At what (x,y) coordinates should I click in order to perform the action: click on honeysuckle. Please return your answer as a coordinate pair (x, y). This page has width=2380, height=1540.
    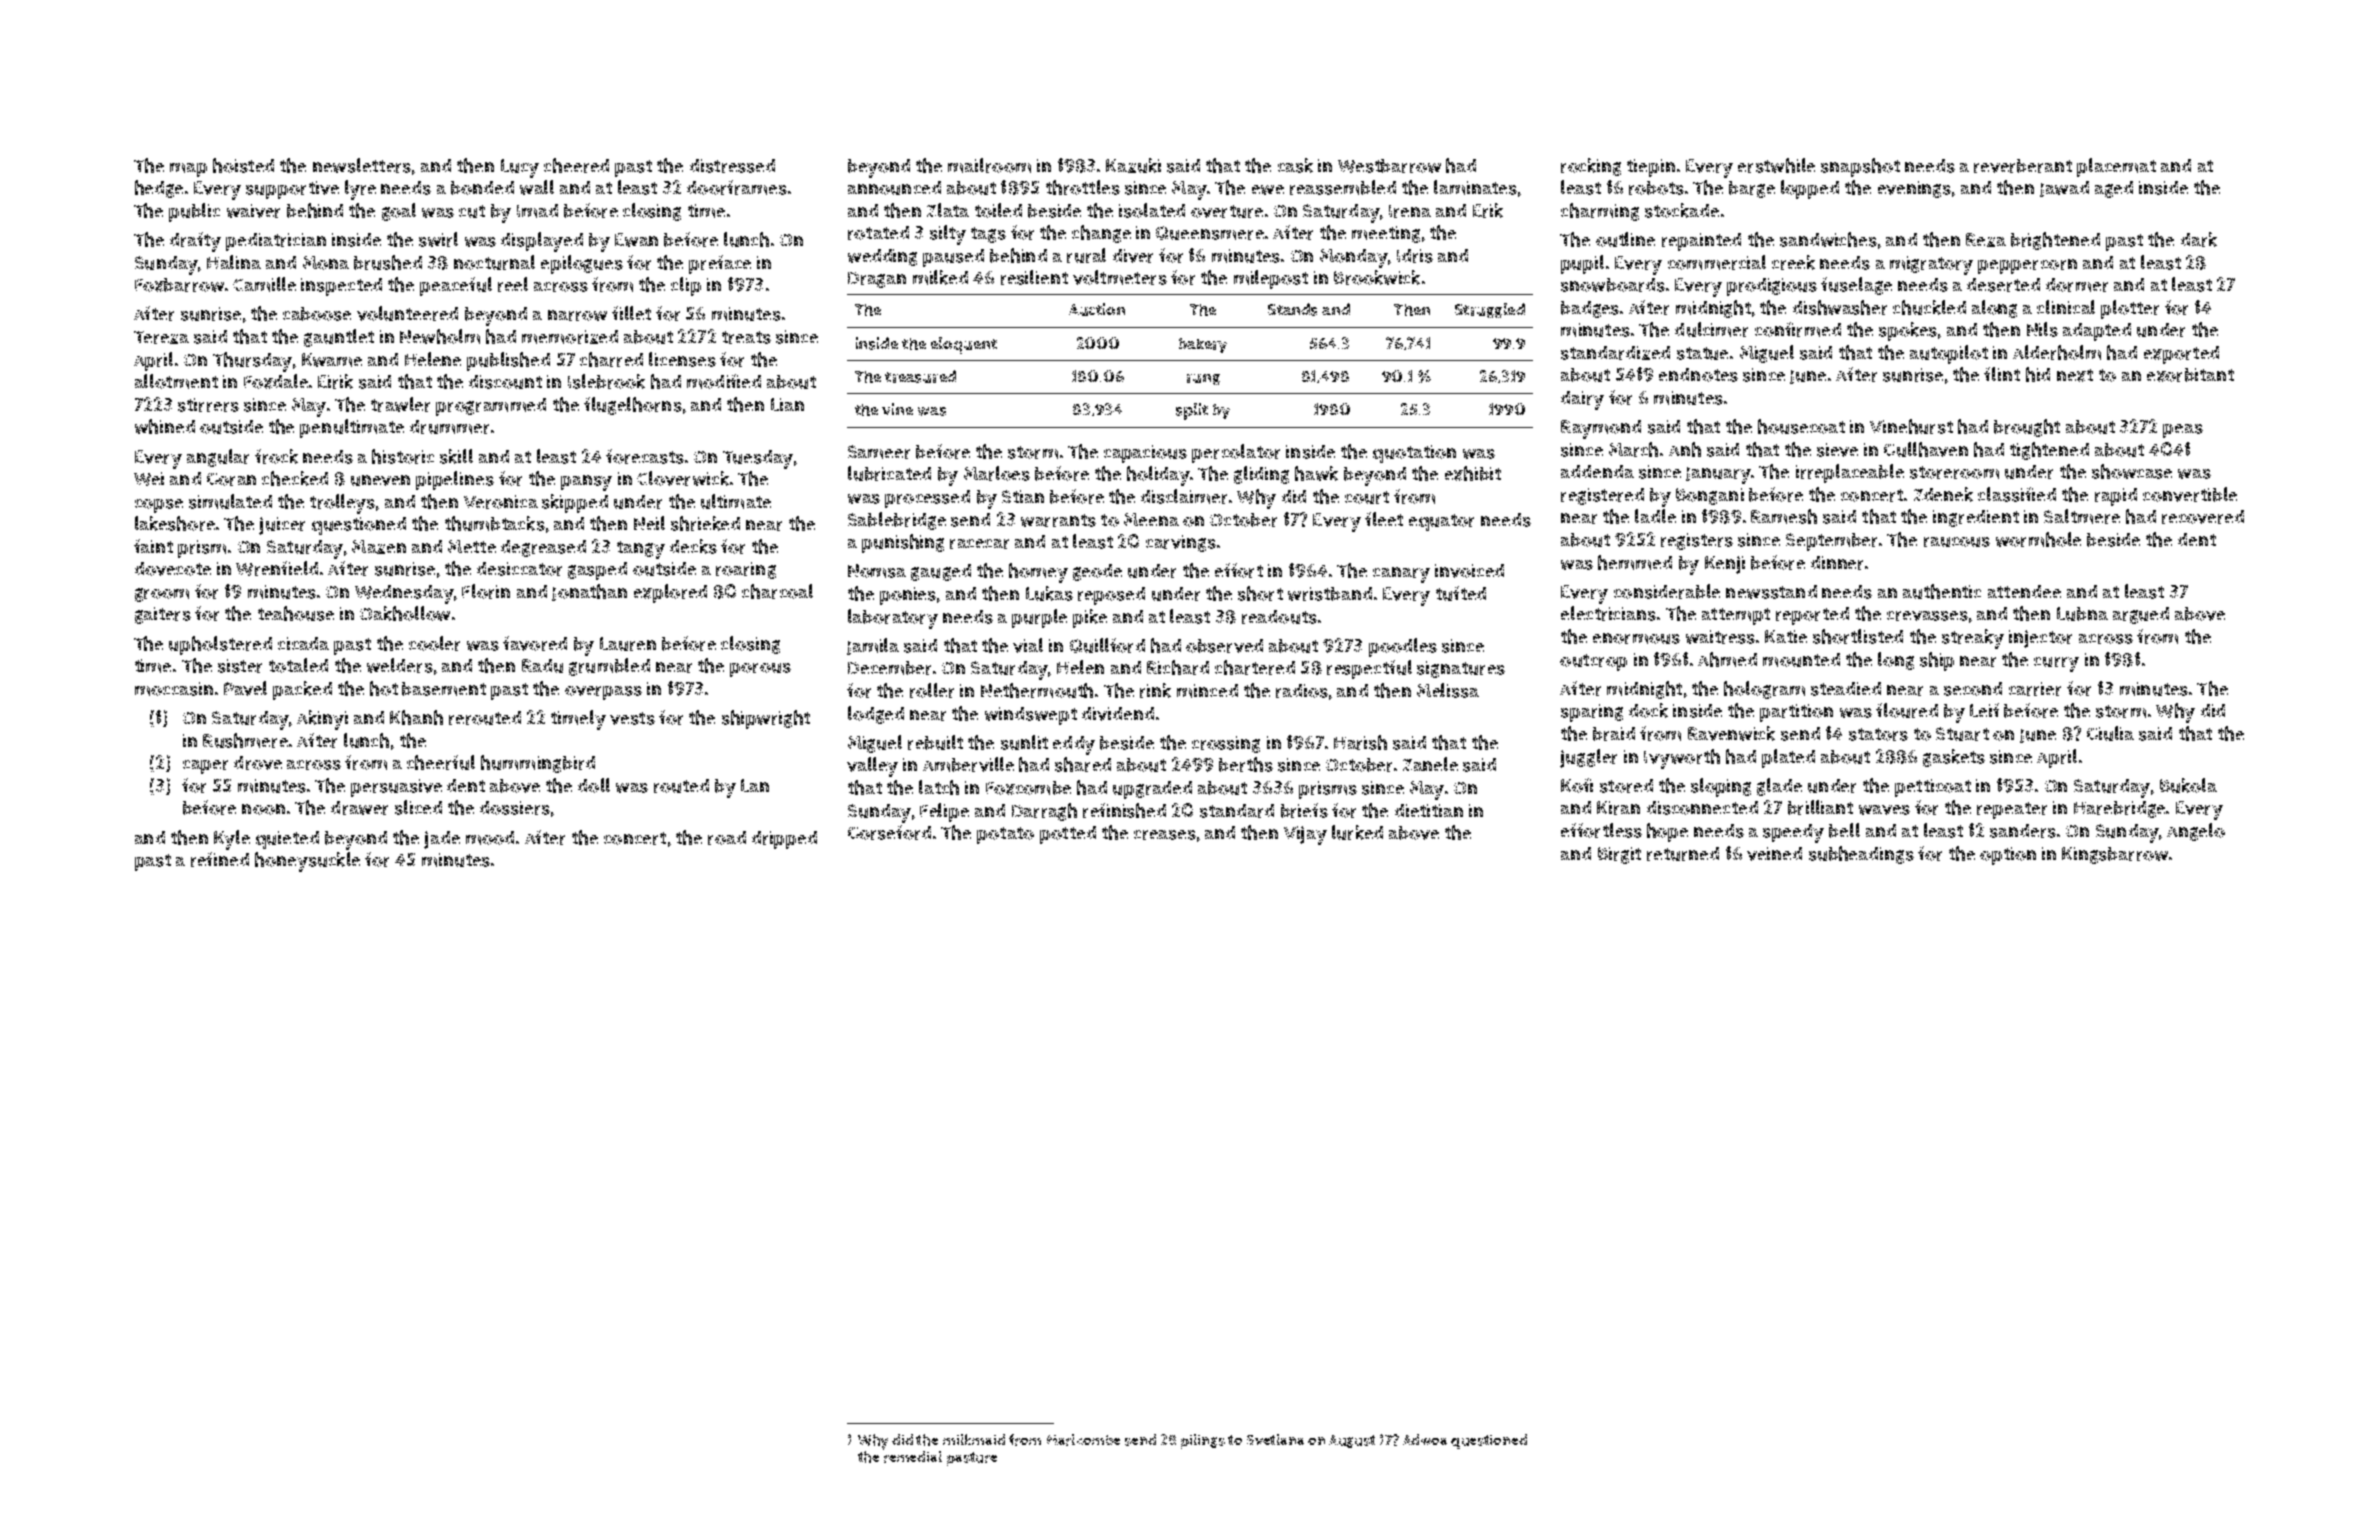
    Looking at the image, I should click on (307, 862).
